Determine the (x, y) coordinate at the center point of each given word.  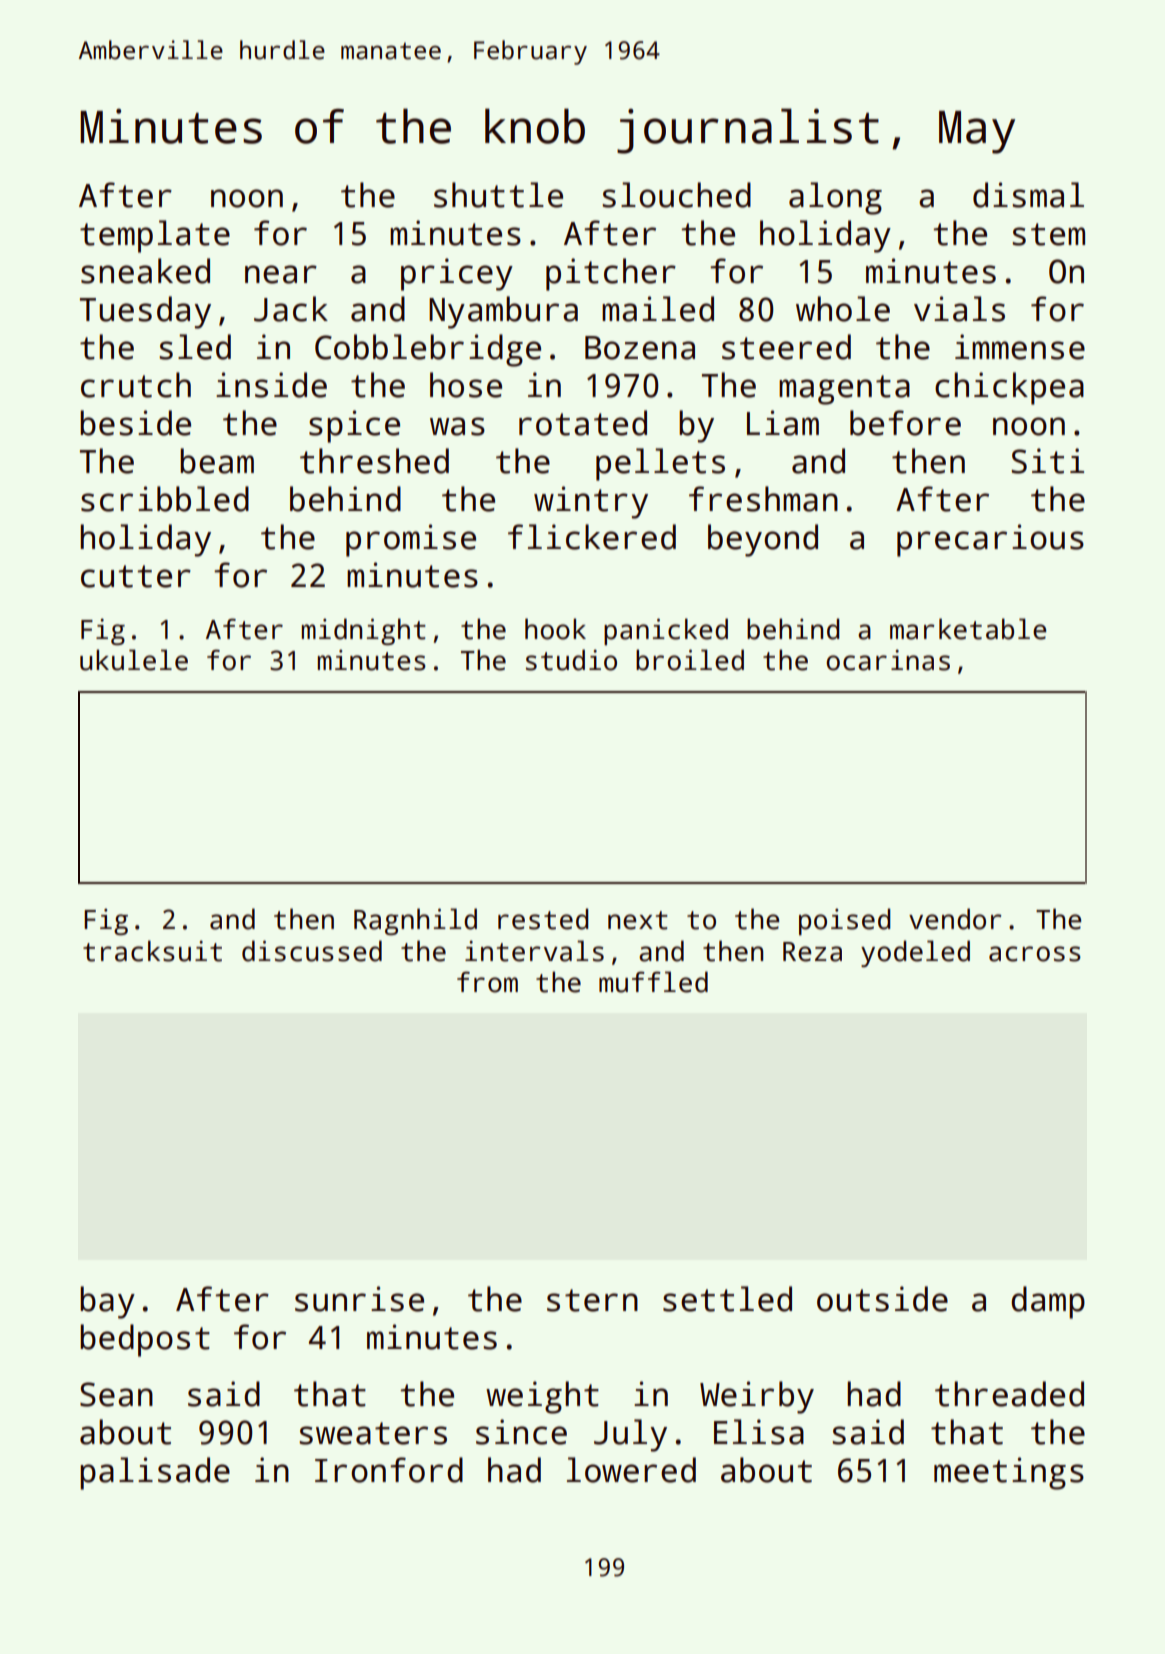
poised (845, 922)
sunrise (359, 1299)
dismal (1028, 195)
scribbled (165, 499)
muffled (653, 982)
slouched (676, 195)
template (155, 236)
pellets (660, 464)
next (638, 920)
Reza (812, 952)
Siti (1048, 461)
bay (107, 1302)
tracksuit (152, 951)
